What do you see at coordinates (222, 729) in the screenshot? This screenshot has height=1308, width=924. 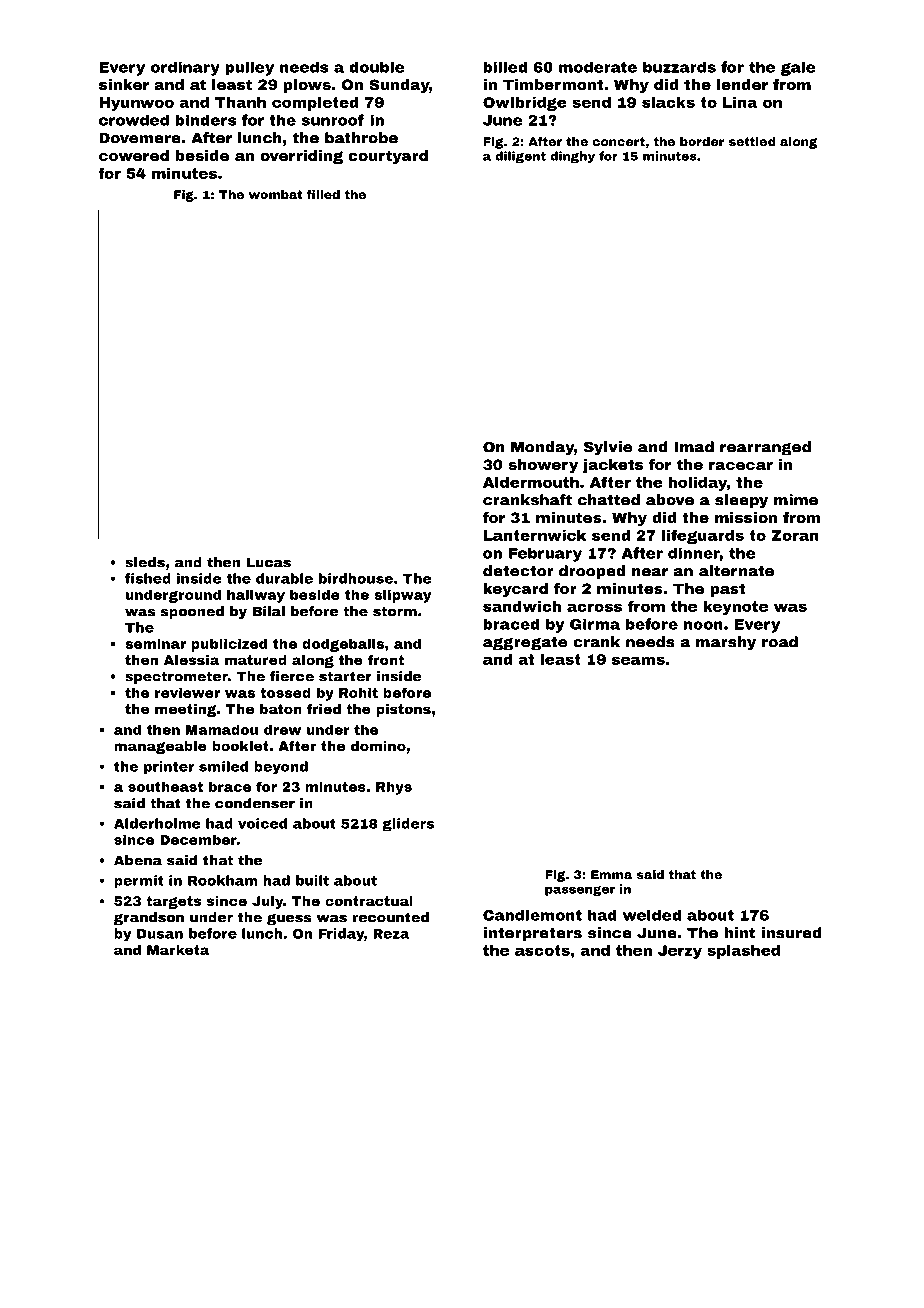 I see `Mamadou` at bounding box center [222, 729].
